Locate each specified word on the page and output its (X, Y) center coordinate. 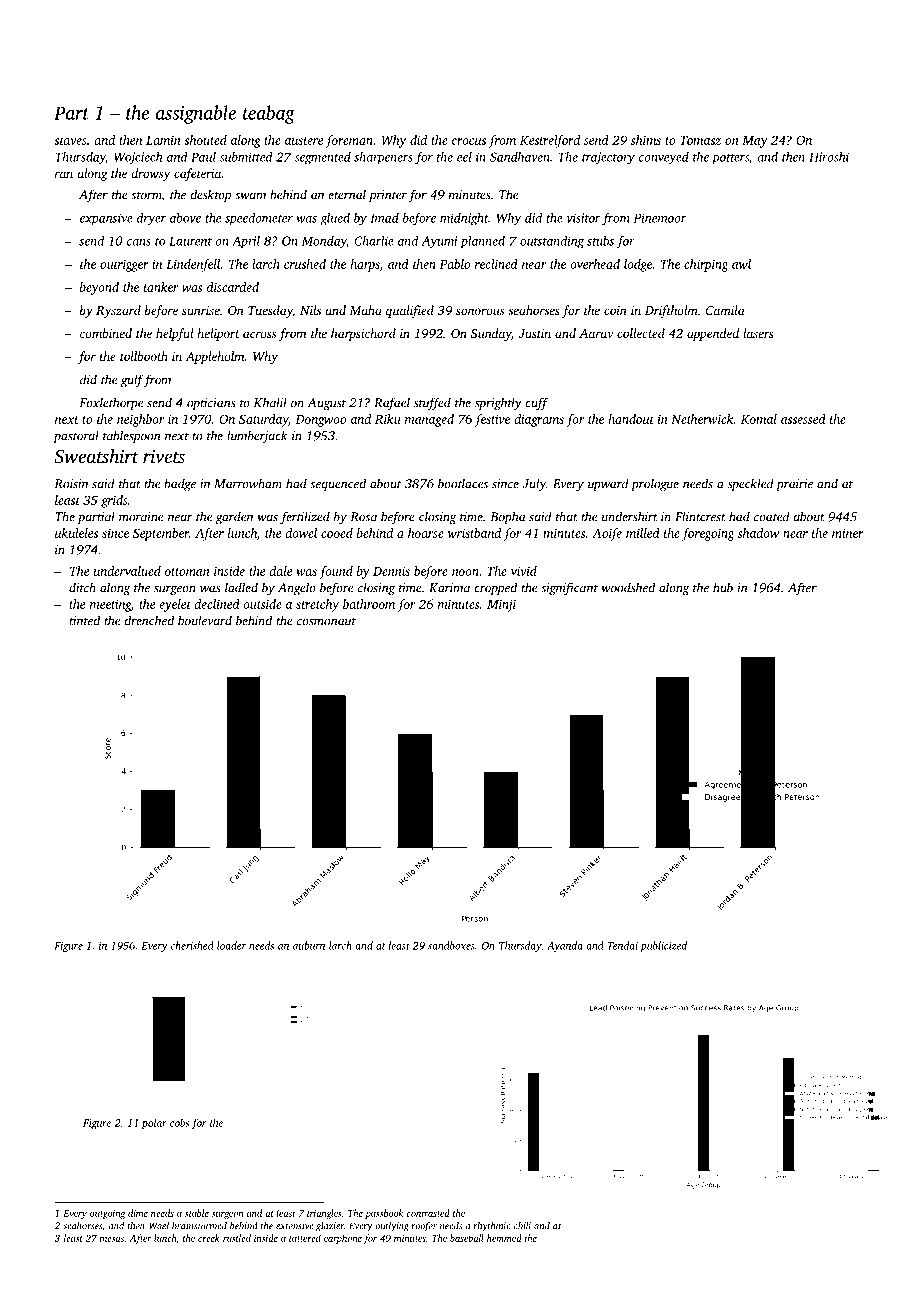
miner (848, 533)
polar (154, 1123)
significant (569, 588)
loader (231, 945)
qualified (410, 311)
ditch (82, 587)
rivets (164, 456)
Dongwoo (320, 421)
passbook (384, 1214)
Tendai (622, 945)
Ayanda (565, 946)
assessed (803, 419)
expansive (106, 219)
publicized (663, 946)
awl (741, 264)
